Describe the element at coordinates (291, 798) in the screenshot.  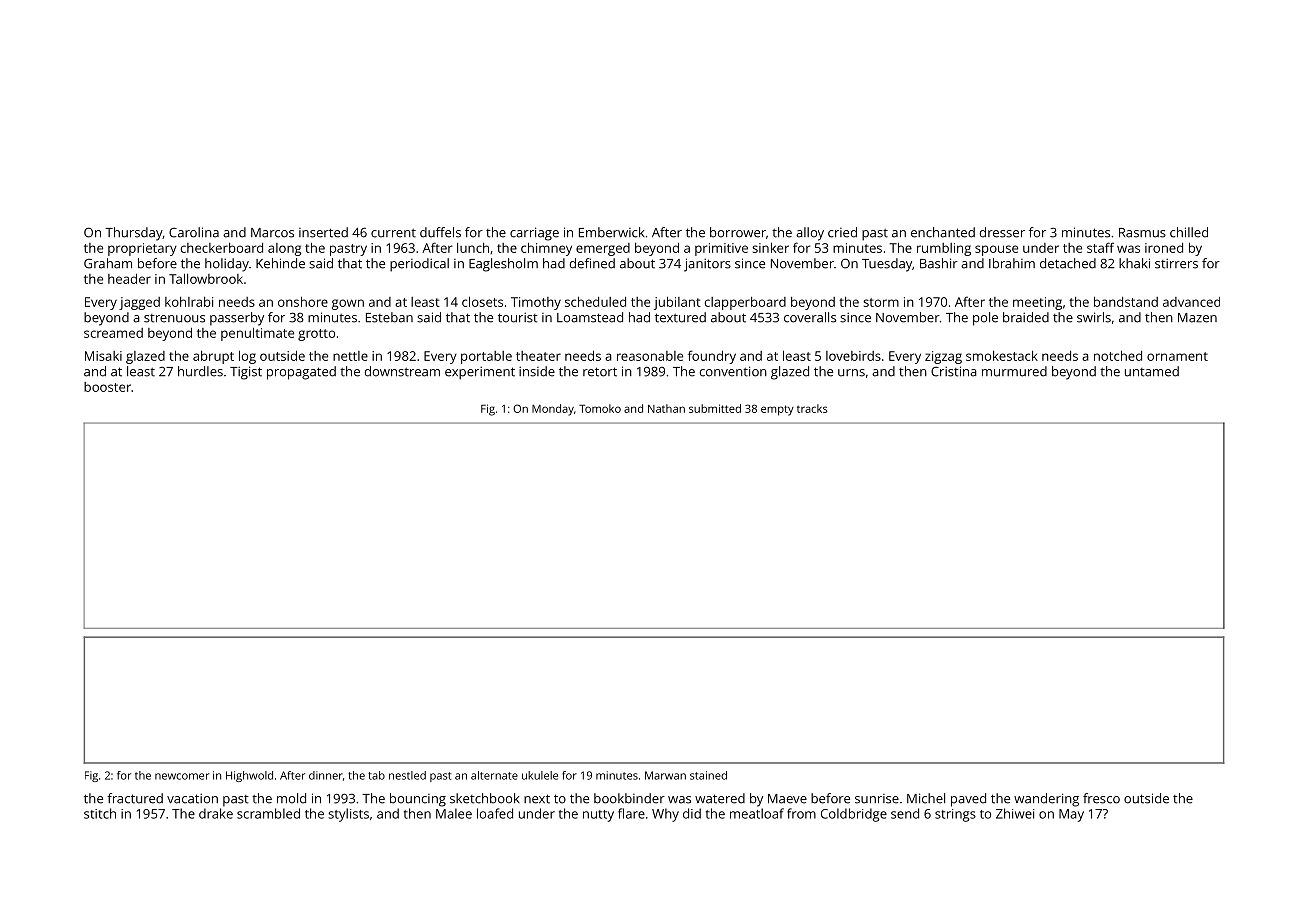
I see `mold` at that location.
